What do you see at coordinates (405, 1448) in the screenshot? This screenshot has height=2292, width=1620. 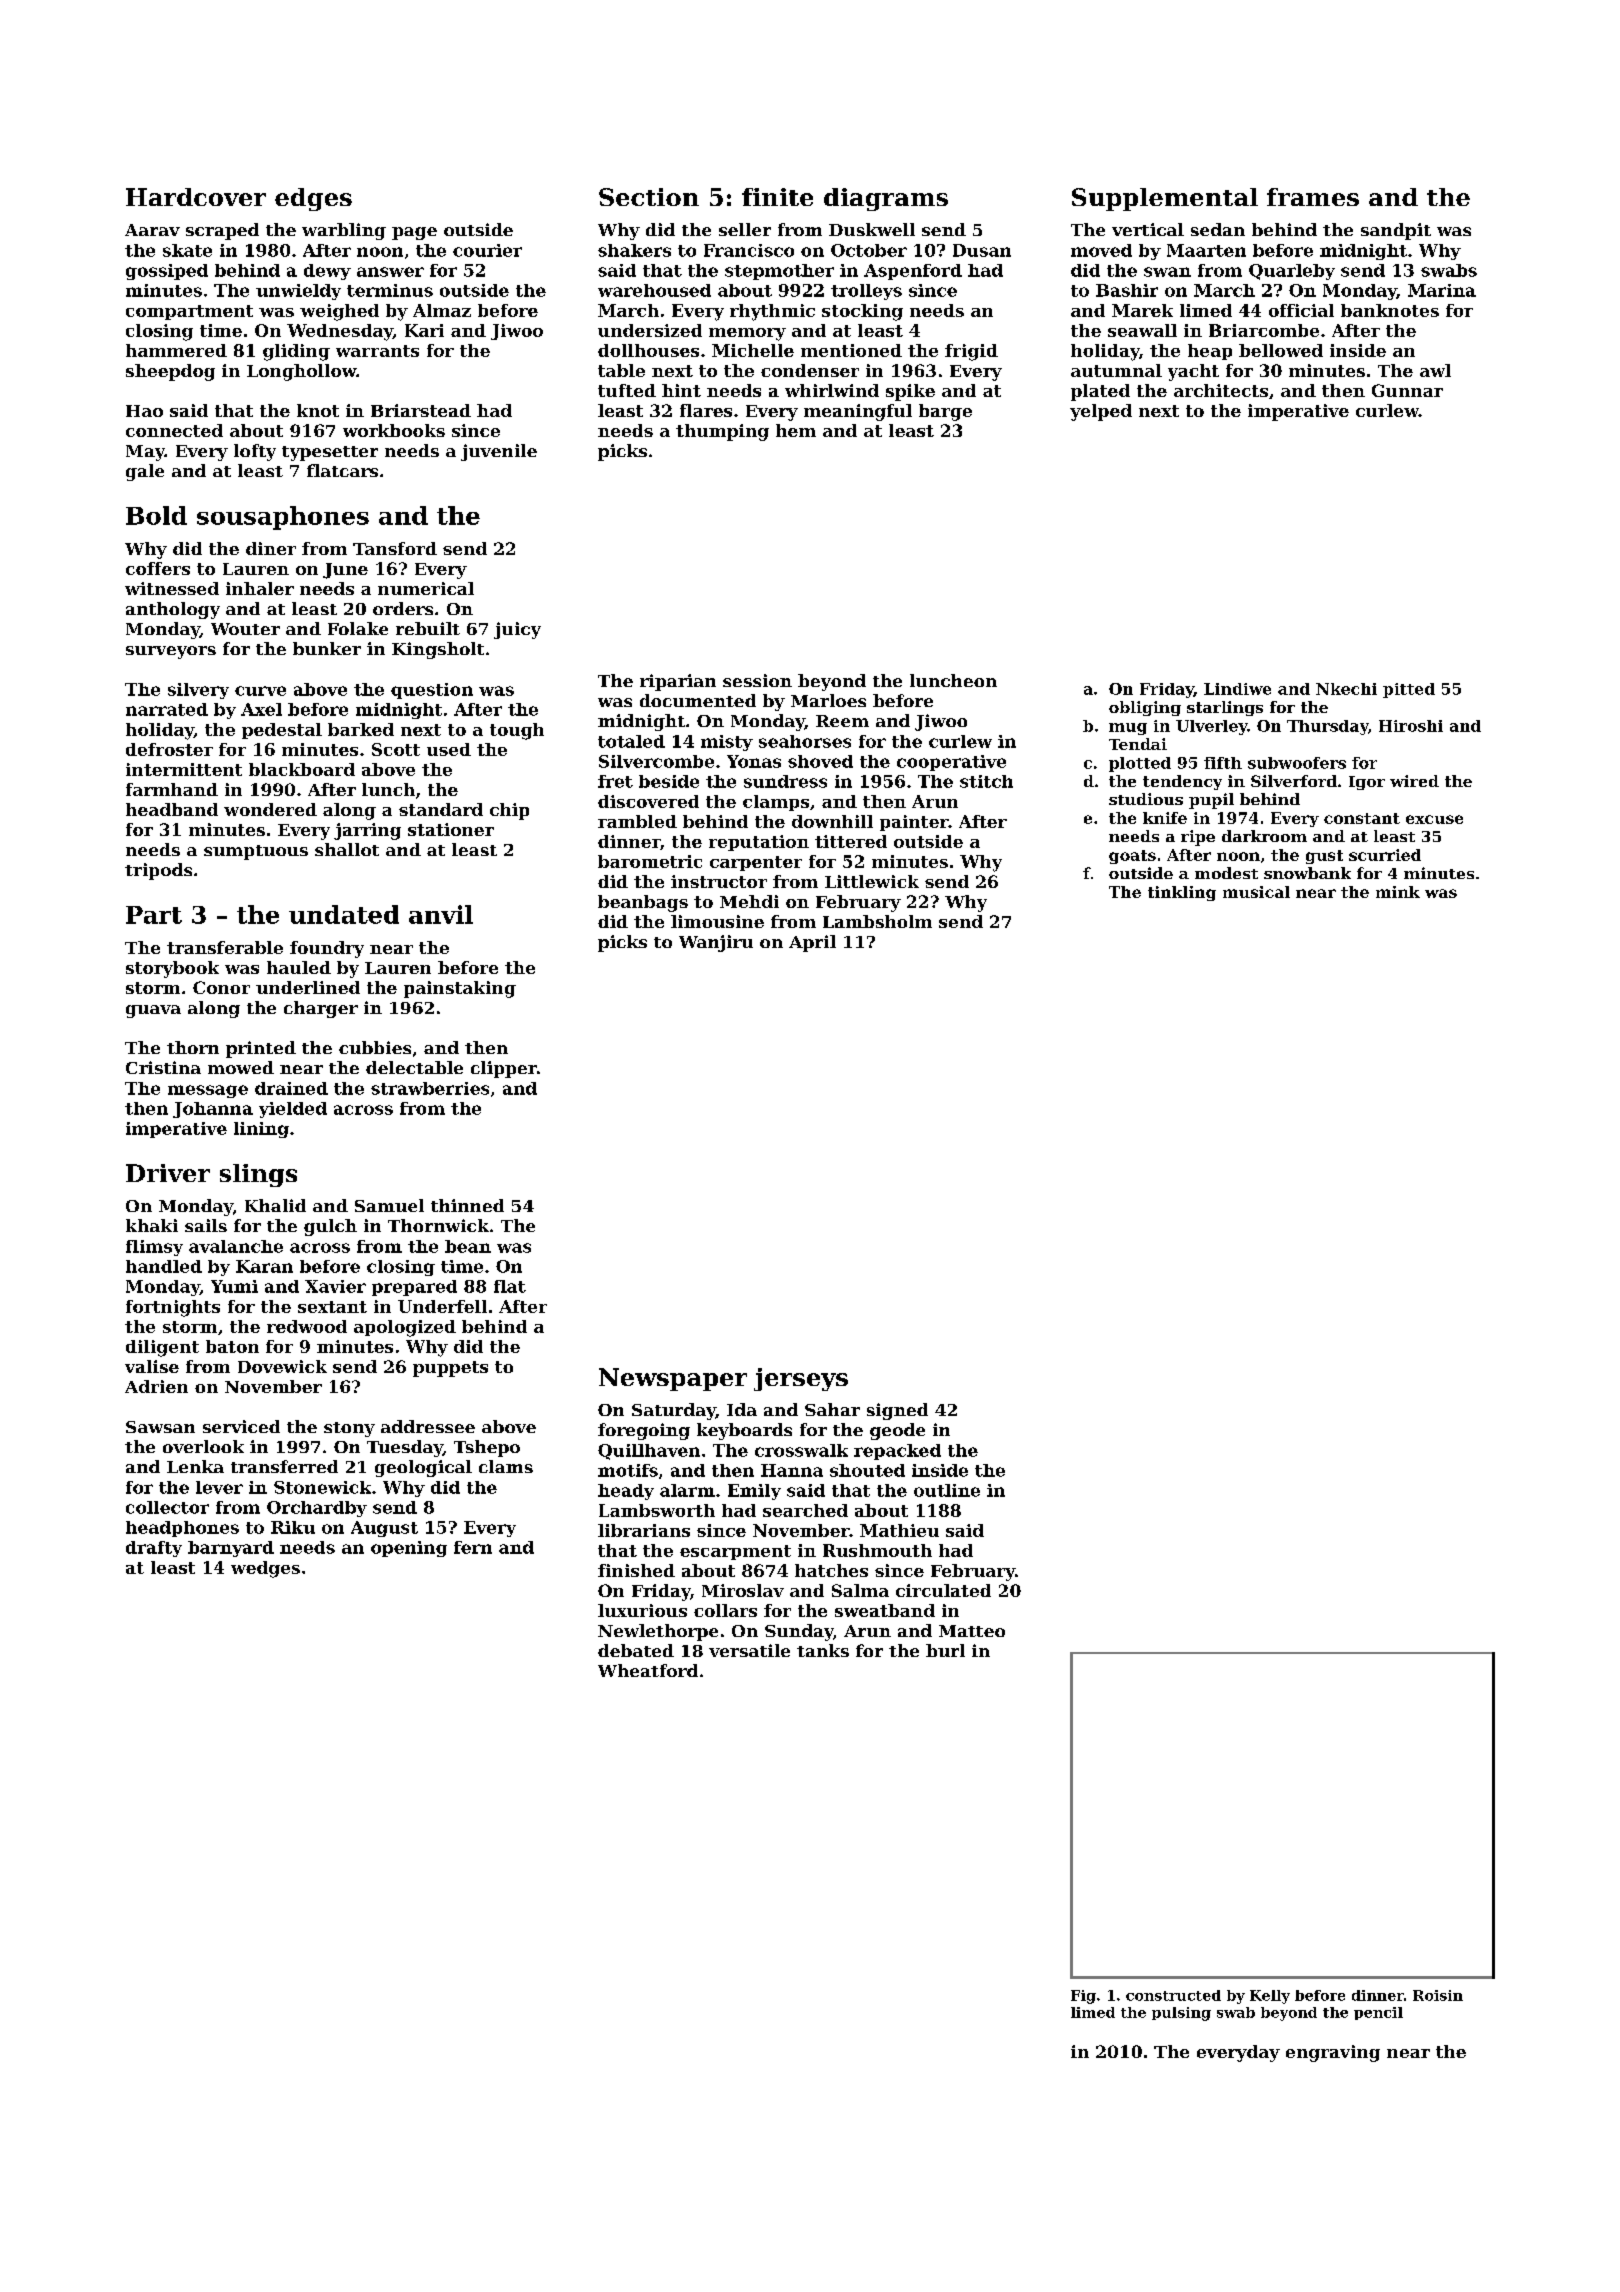 I see `Tuesday` at bounding box center [405, 1448].
